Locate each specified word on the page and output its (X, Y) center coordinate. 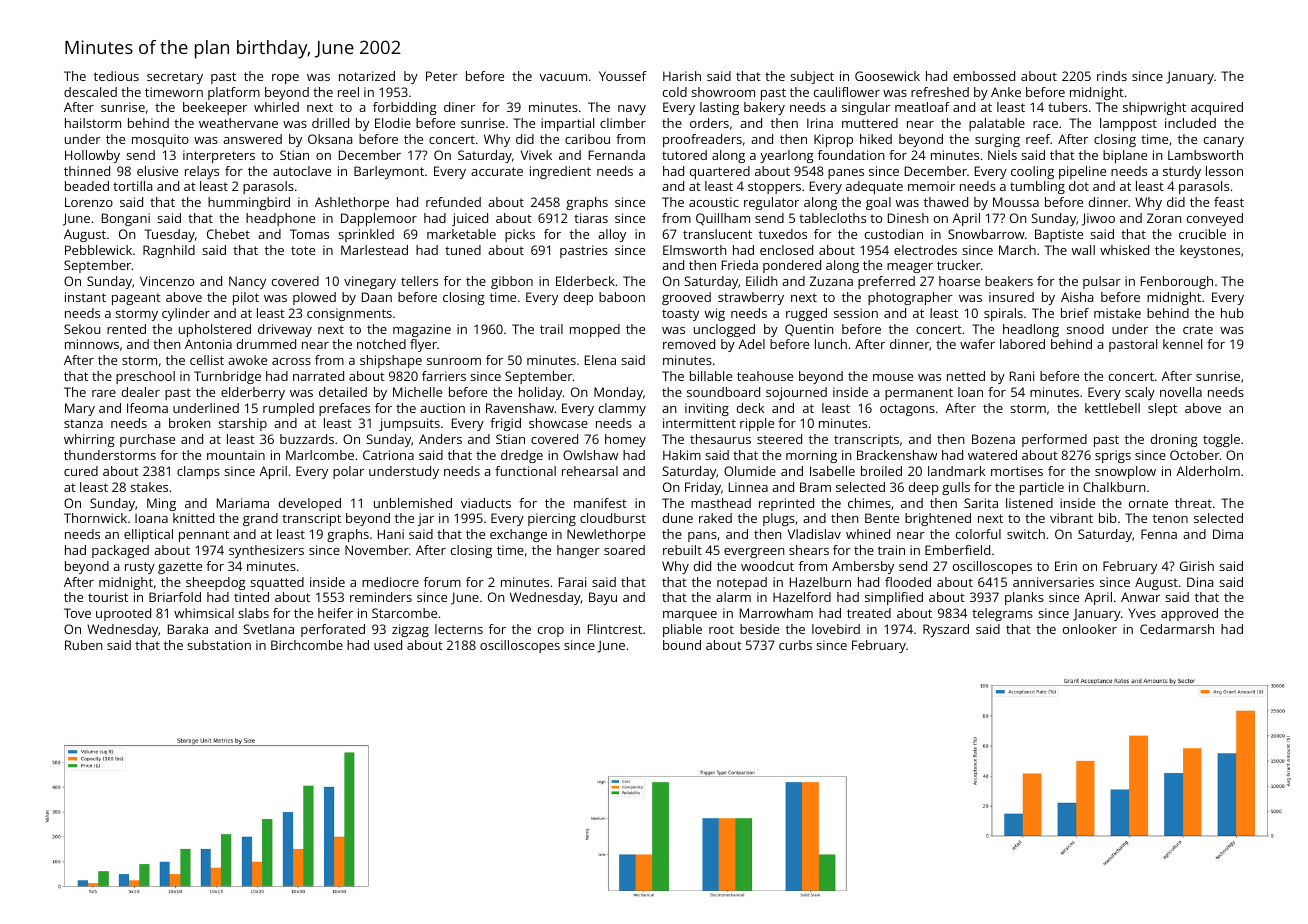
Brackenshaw (897, 455)
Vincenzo (167, 281)
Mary (80, 409)
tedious (116, 76)
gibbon (512, 282)
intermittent (699, 423)
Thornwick (95, 518)
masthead (721, 503)
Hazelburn (820, 582)
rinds (1112, 76)
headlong (1031, 330)
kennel (1182, 344)
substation (219, 645)
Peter (442, 76)
